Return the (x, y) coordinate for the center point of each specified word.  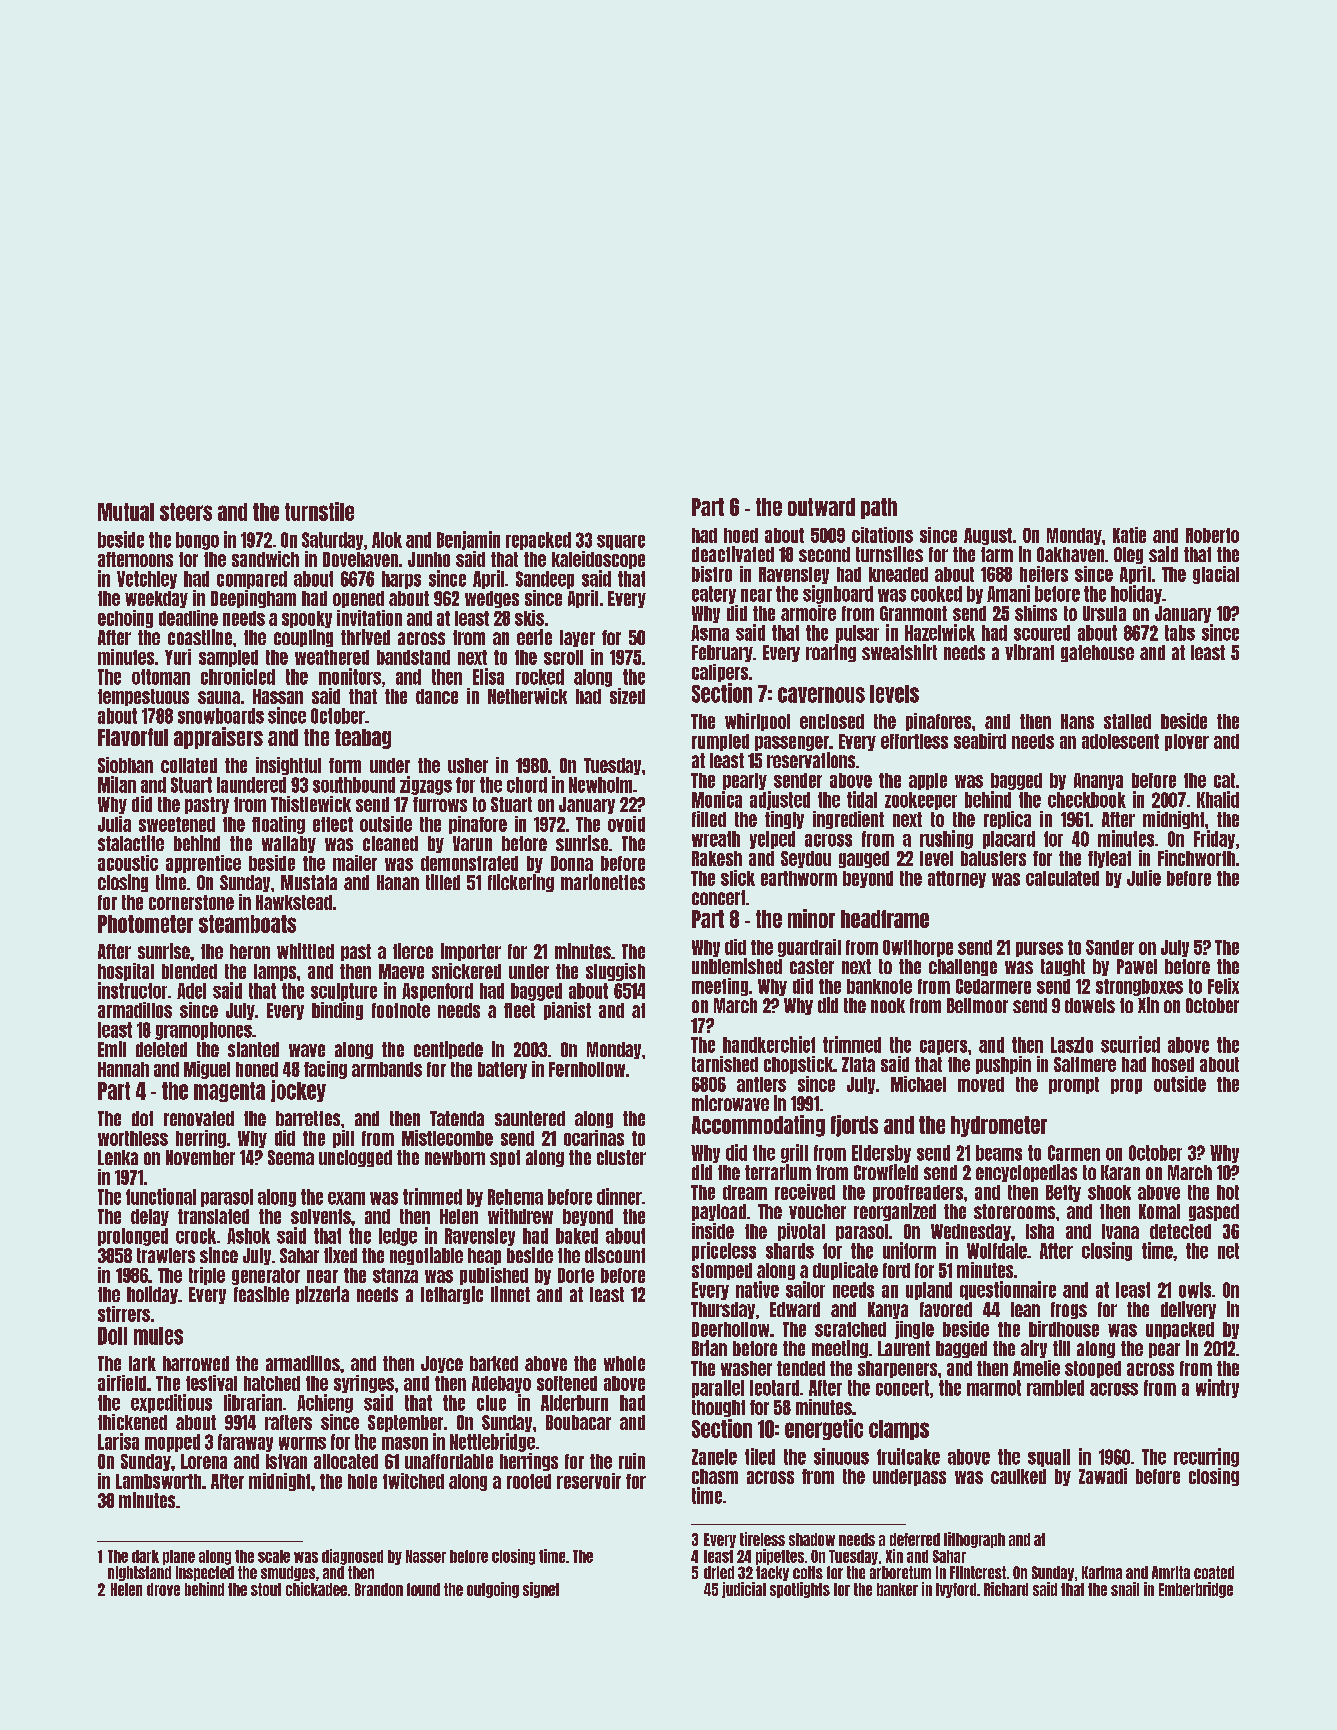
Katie (1129, 535)
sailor (805, 1289)
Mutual (126, 512)
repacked (538, 541)
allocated (346, 1461)
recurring (1206, 1457)
